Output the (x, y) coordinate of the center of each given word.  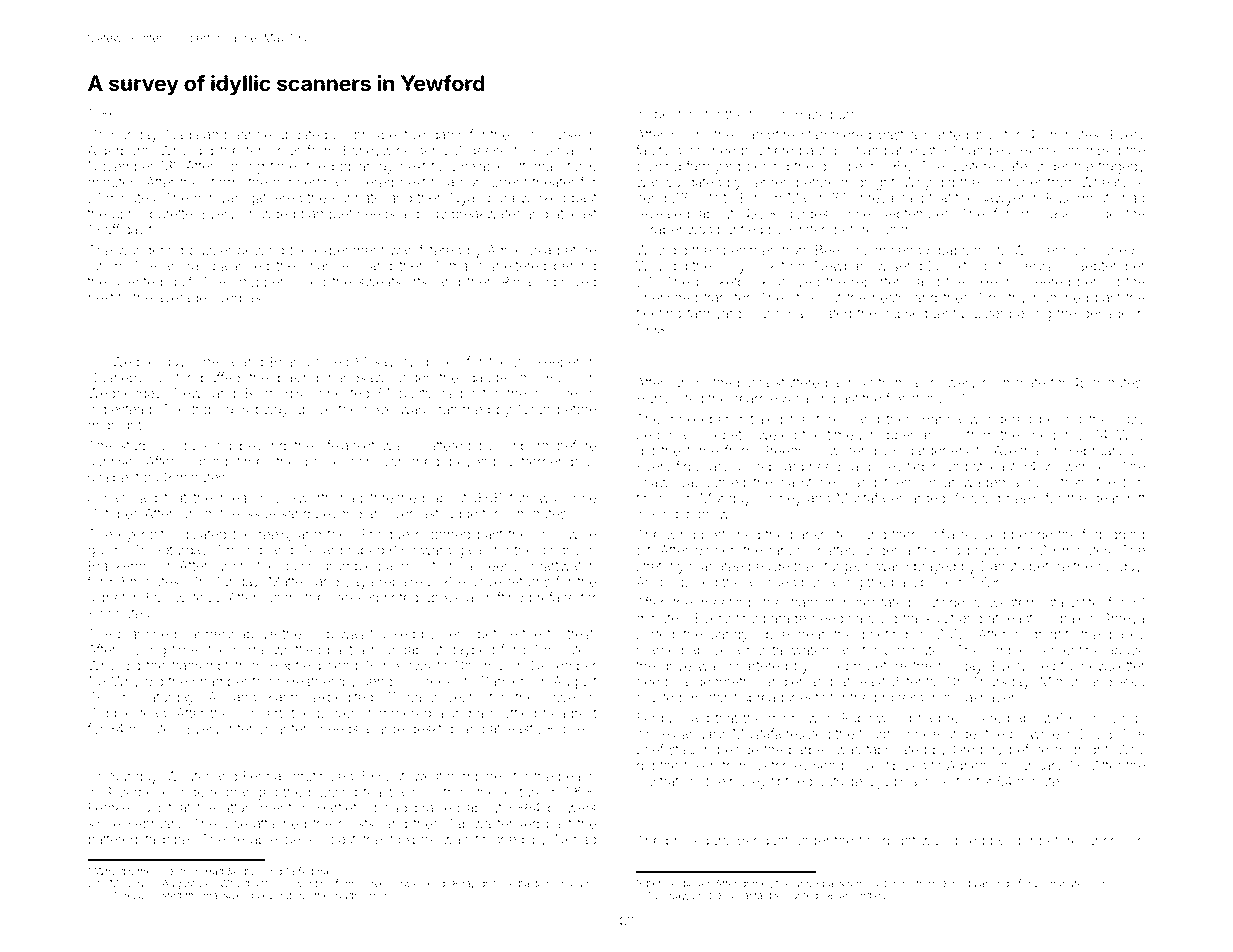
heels (1023, 498)
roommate (1014, 383)
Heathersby (321, 683)
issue (260, 515)
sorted (655, 634)
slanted (946, 135)
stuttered (801, 383)
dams (447, 135)
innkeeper (698, 420)
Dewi (189, 393)
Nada (182, 135)
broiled (328, 362)
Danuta (1003, 566)
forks (830, 418)
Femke (109, 807)
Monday (726, 499)
